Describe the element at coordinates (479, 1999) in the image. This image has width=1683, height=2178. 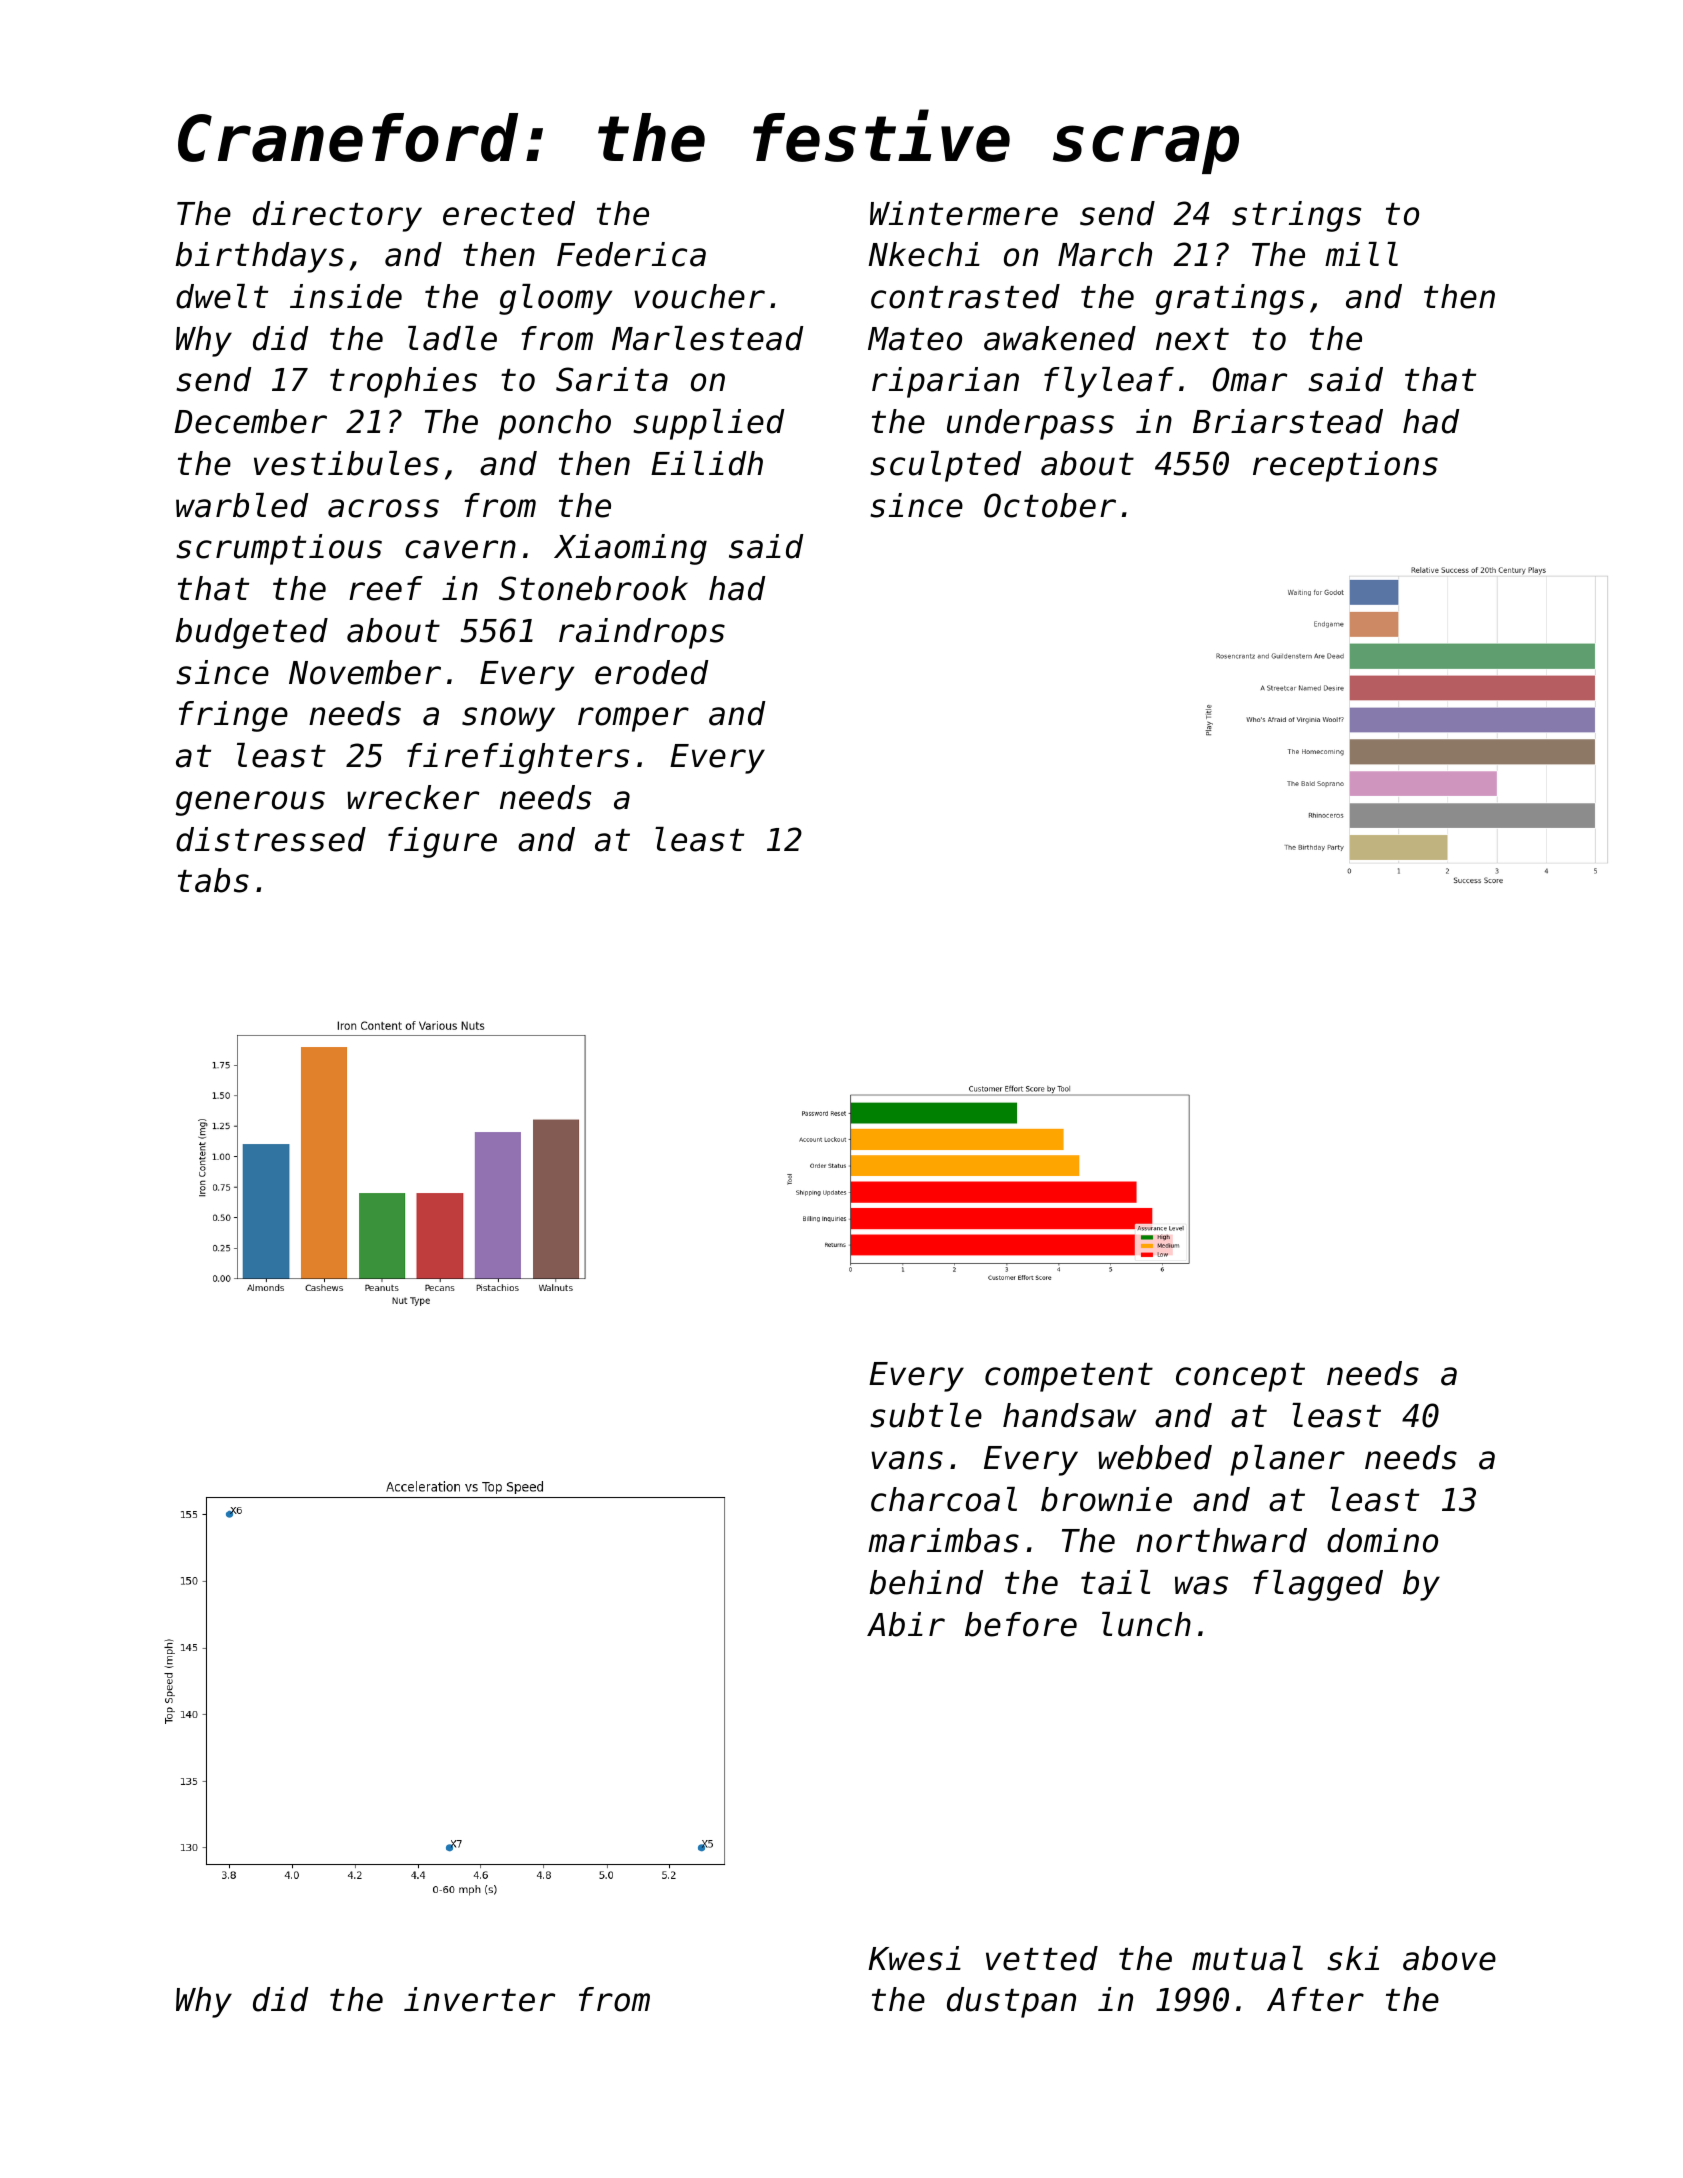
I see `inverter` at that location.
